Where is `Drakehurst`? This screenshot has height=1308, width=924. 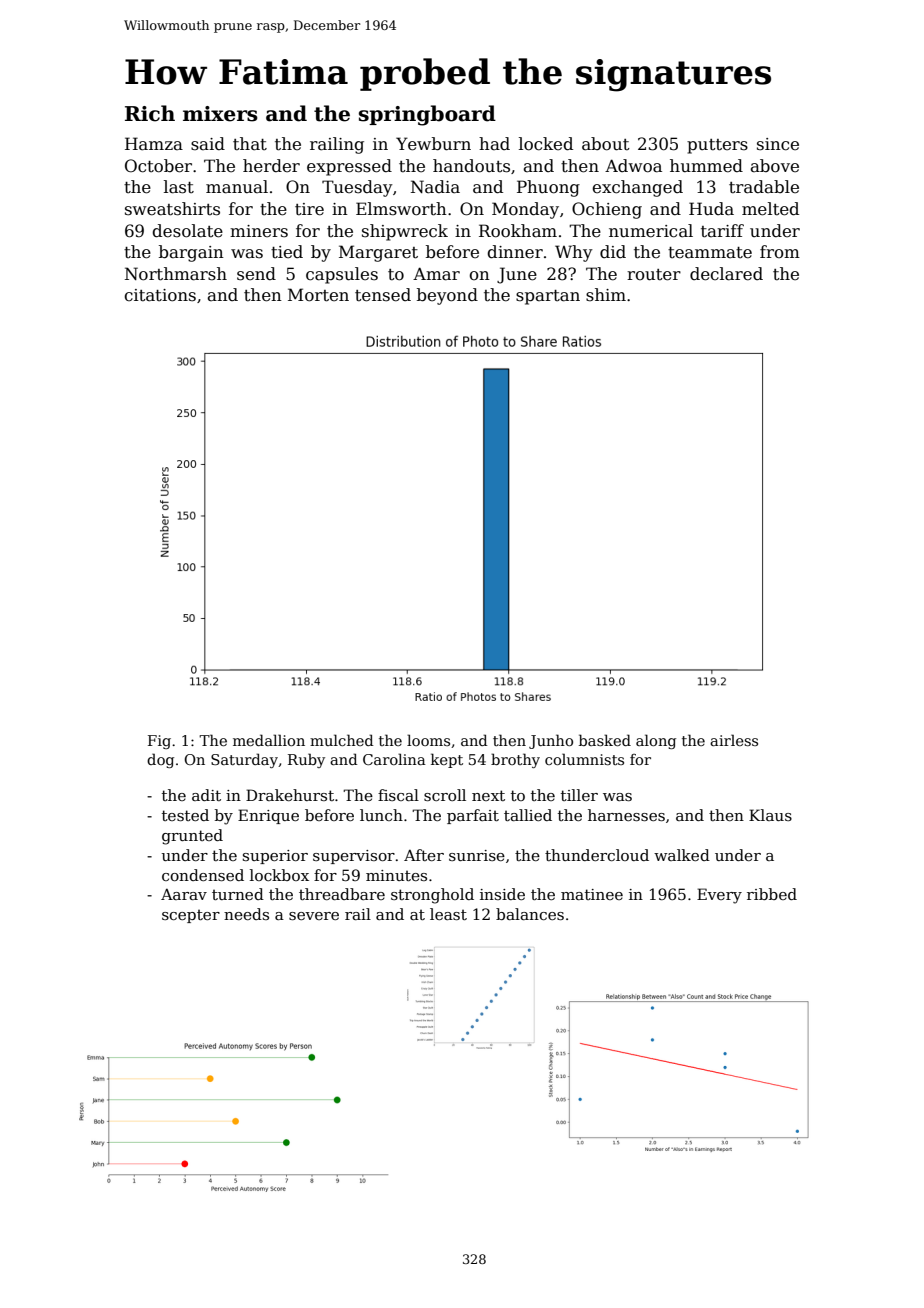 Drakehurst is located at coordinates (290, 795).
